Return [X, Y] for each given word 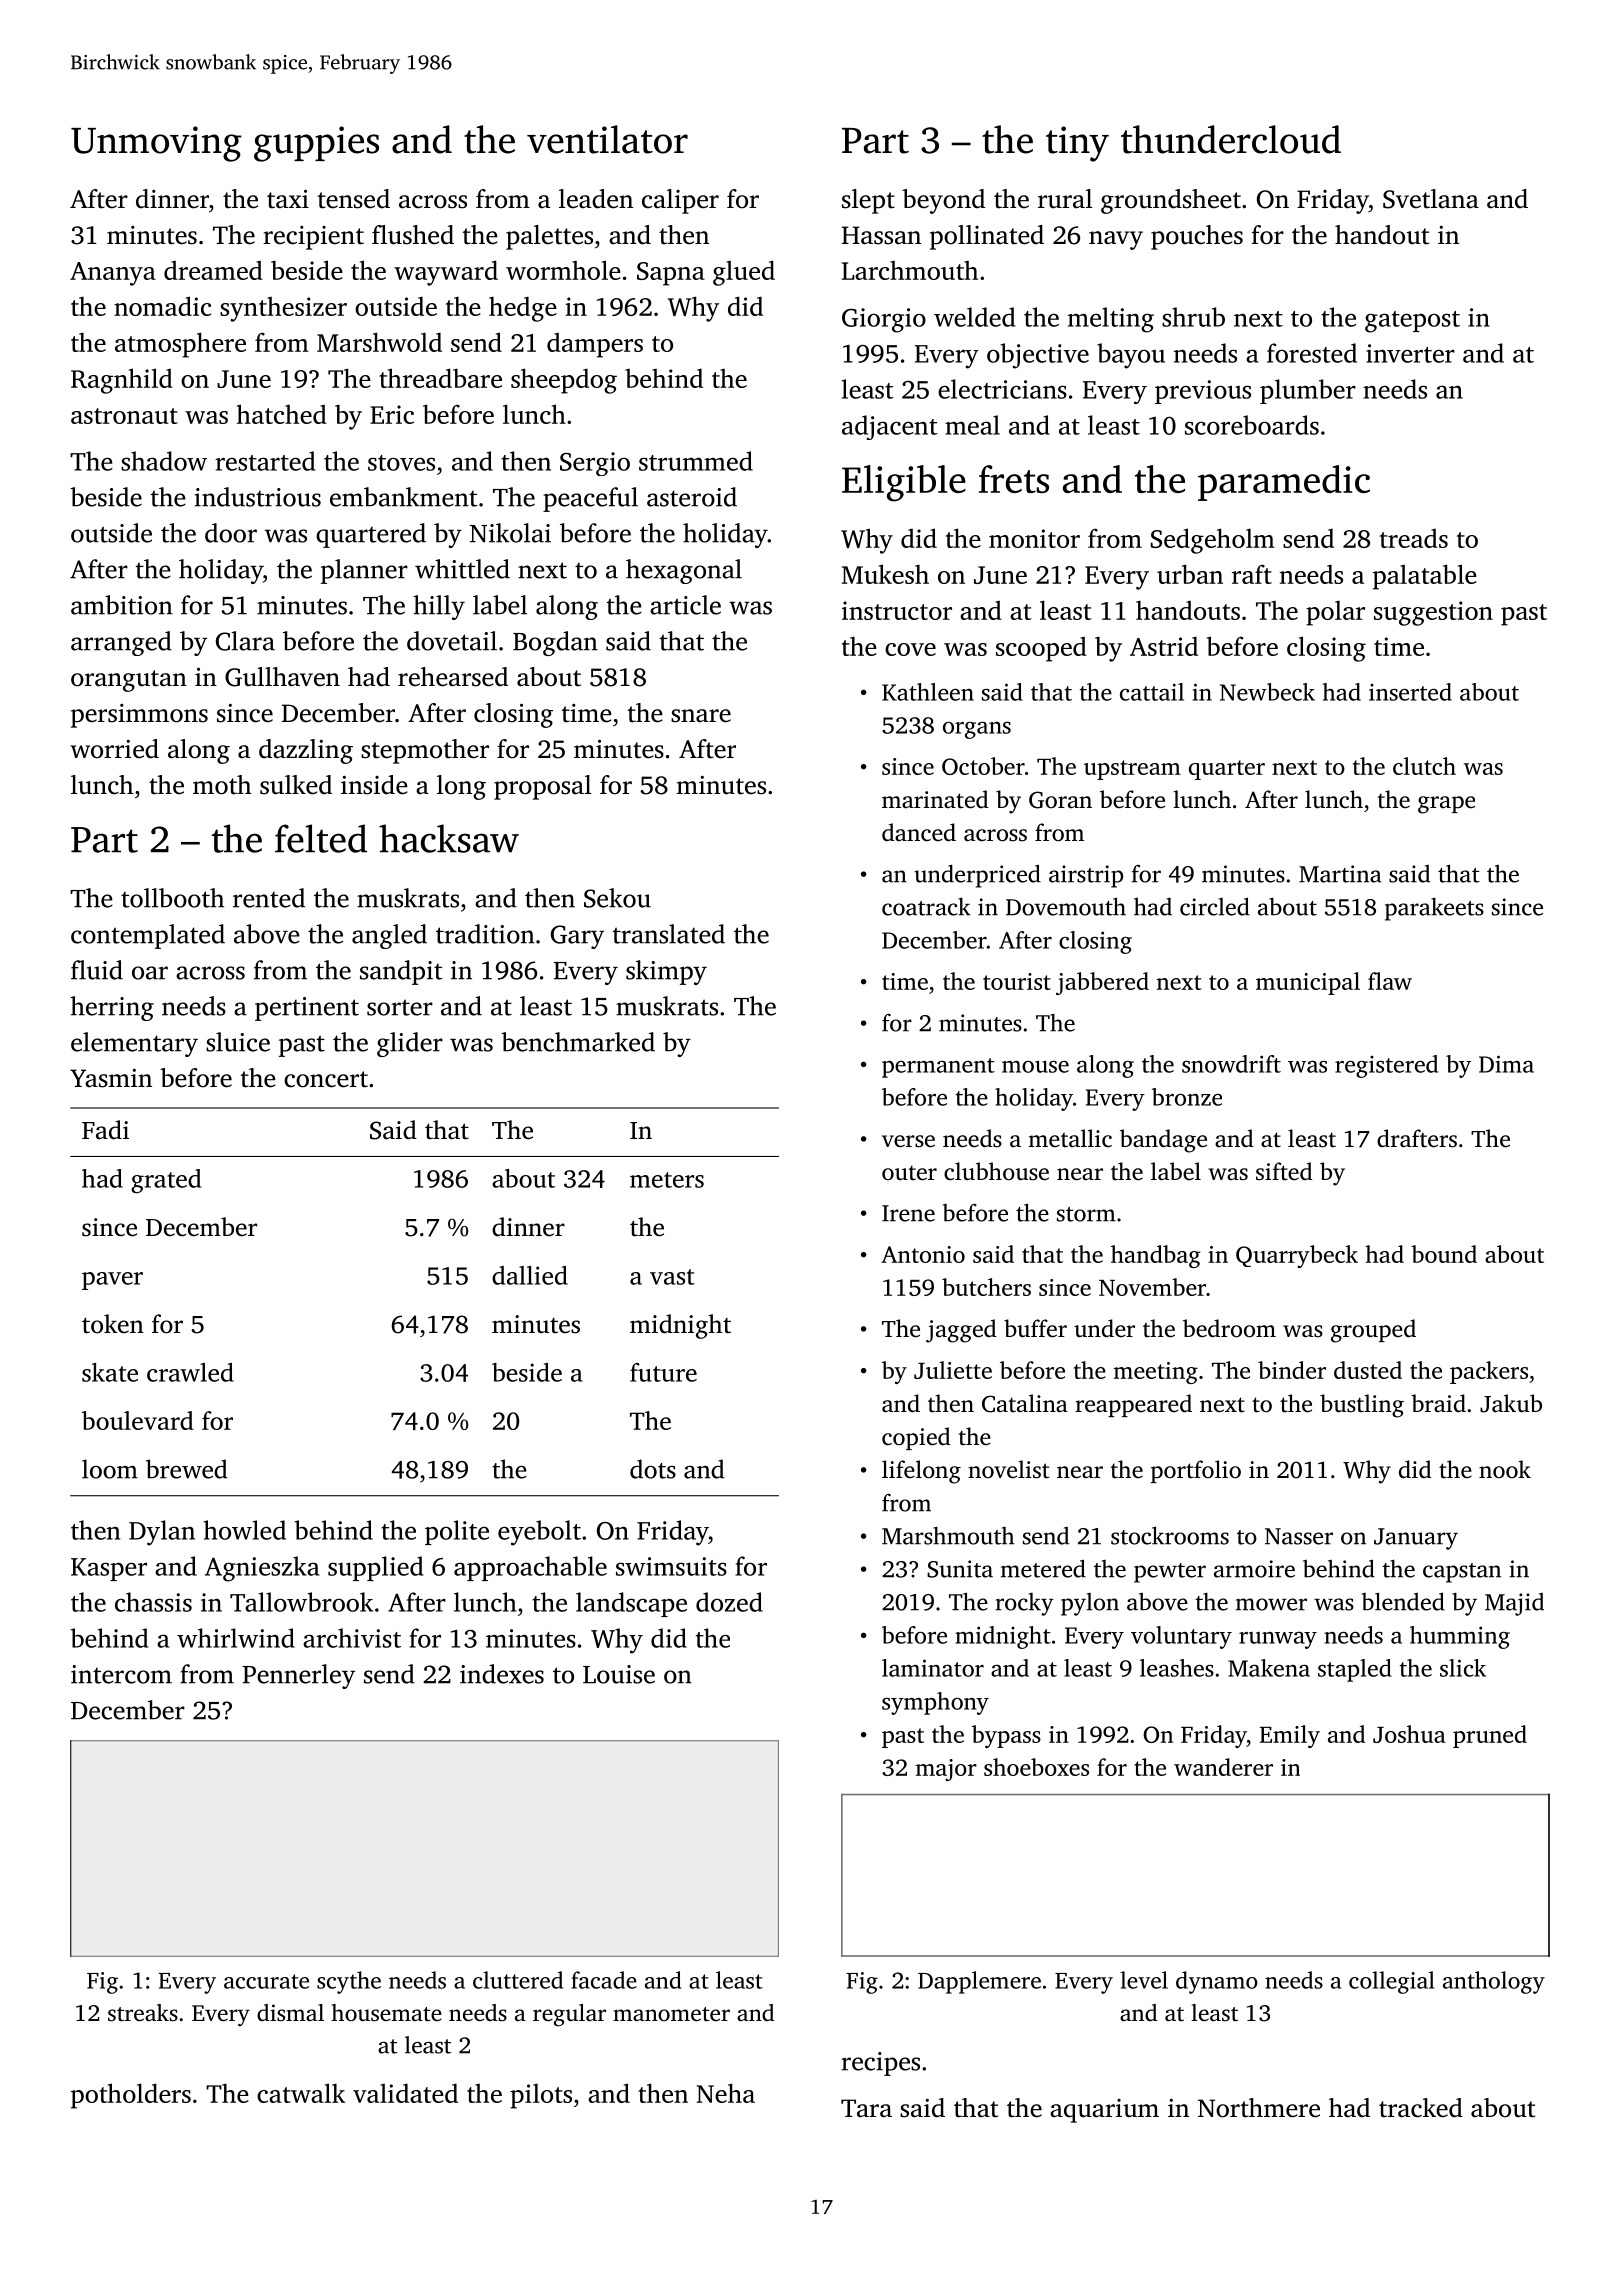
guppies [316, 144]
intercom [121, 1674]
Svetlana [1431, 199]
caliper [680, 201]
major [946, 1770]
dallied [530, 1275]
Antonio [923, 1254]
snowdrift [1231, 1064]
